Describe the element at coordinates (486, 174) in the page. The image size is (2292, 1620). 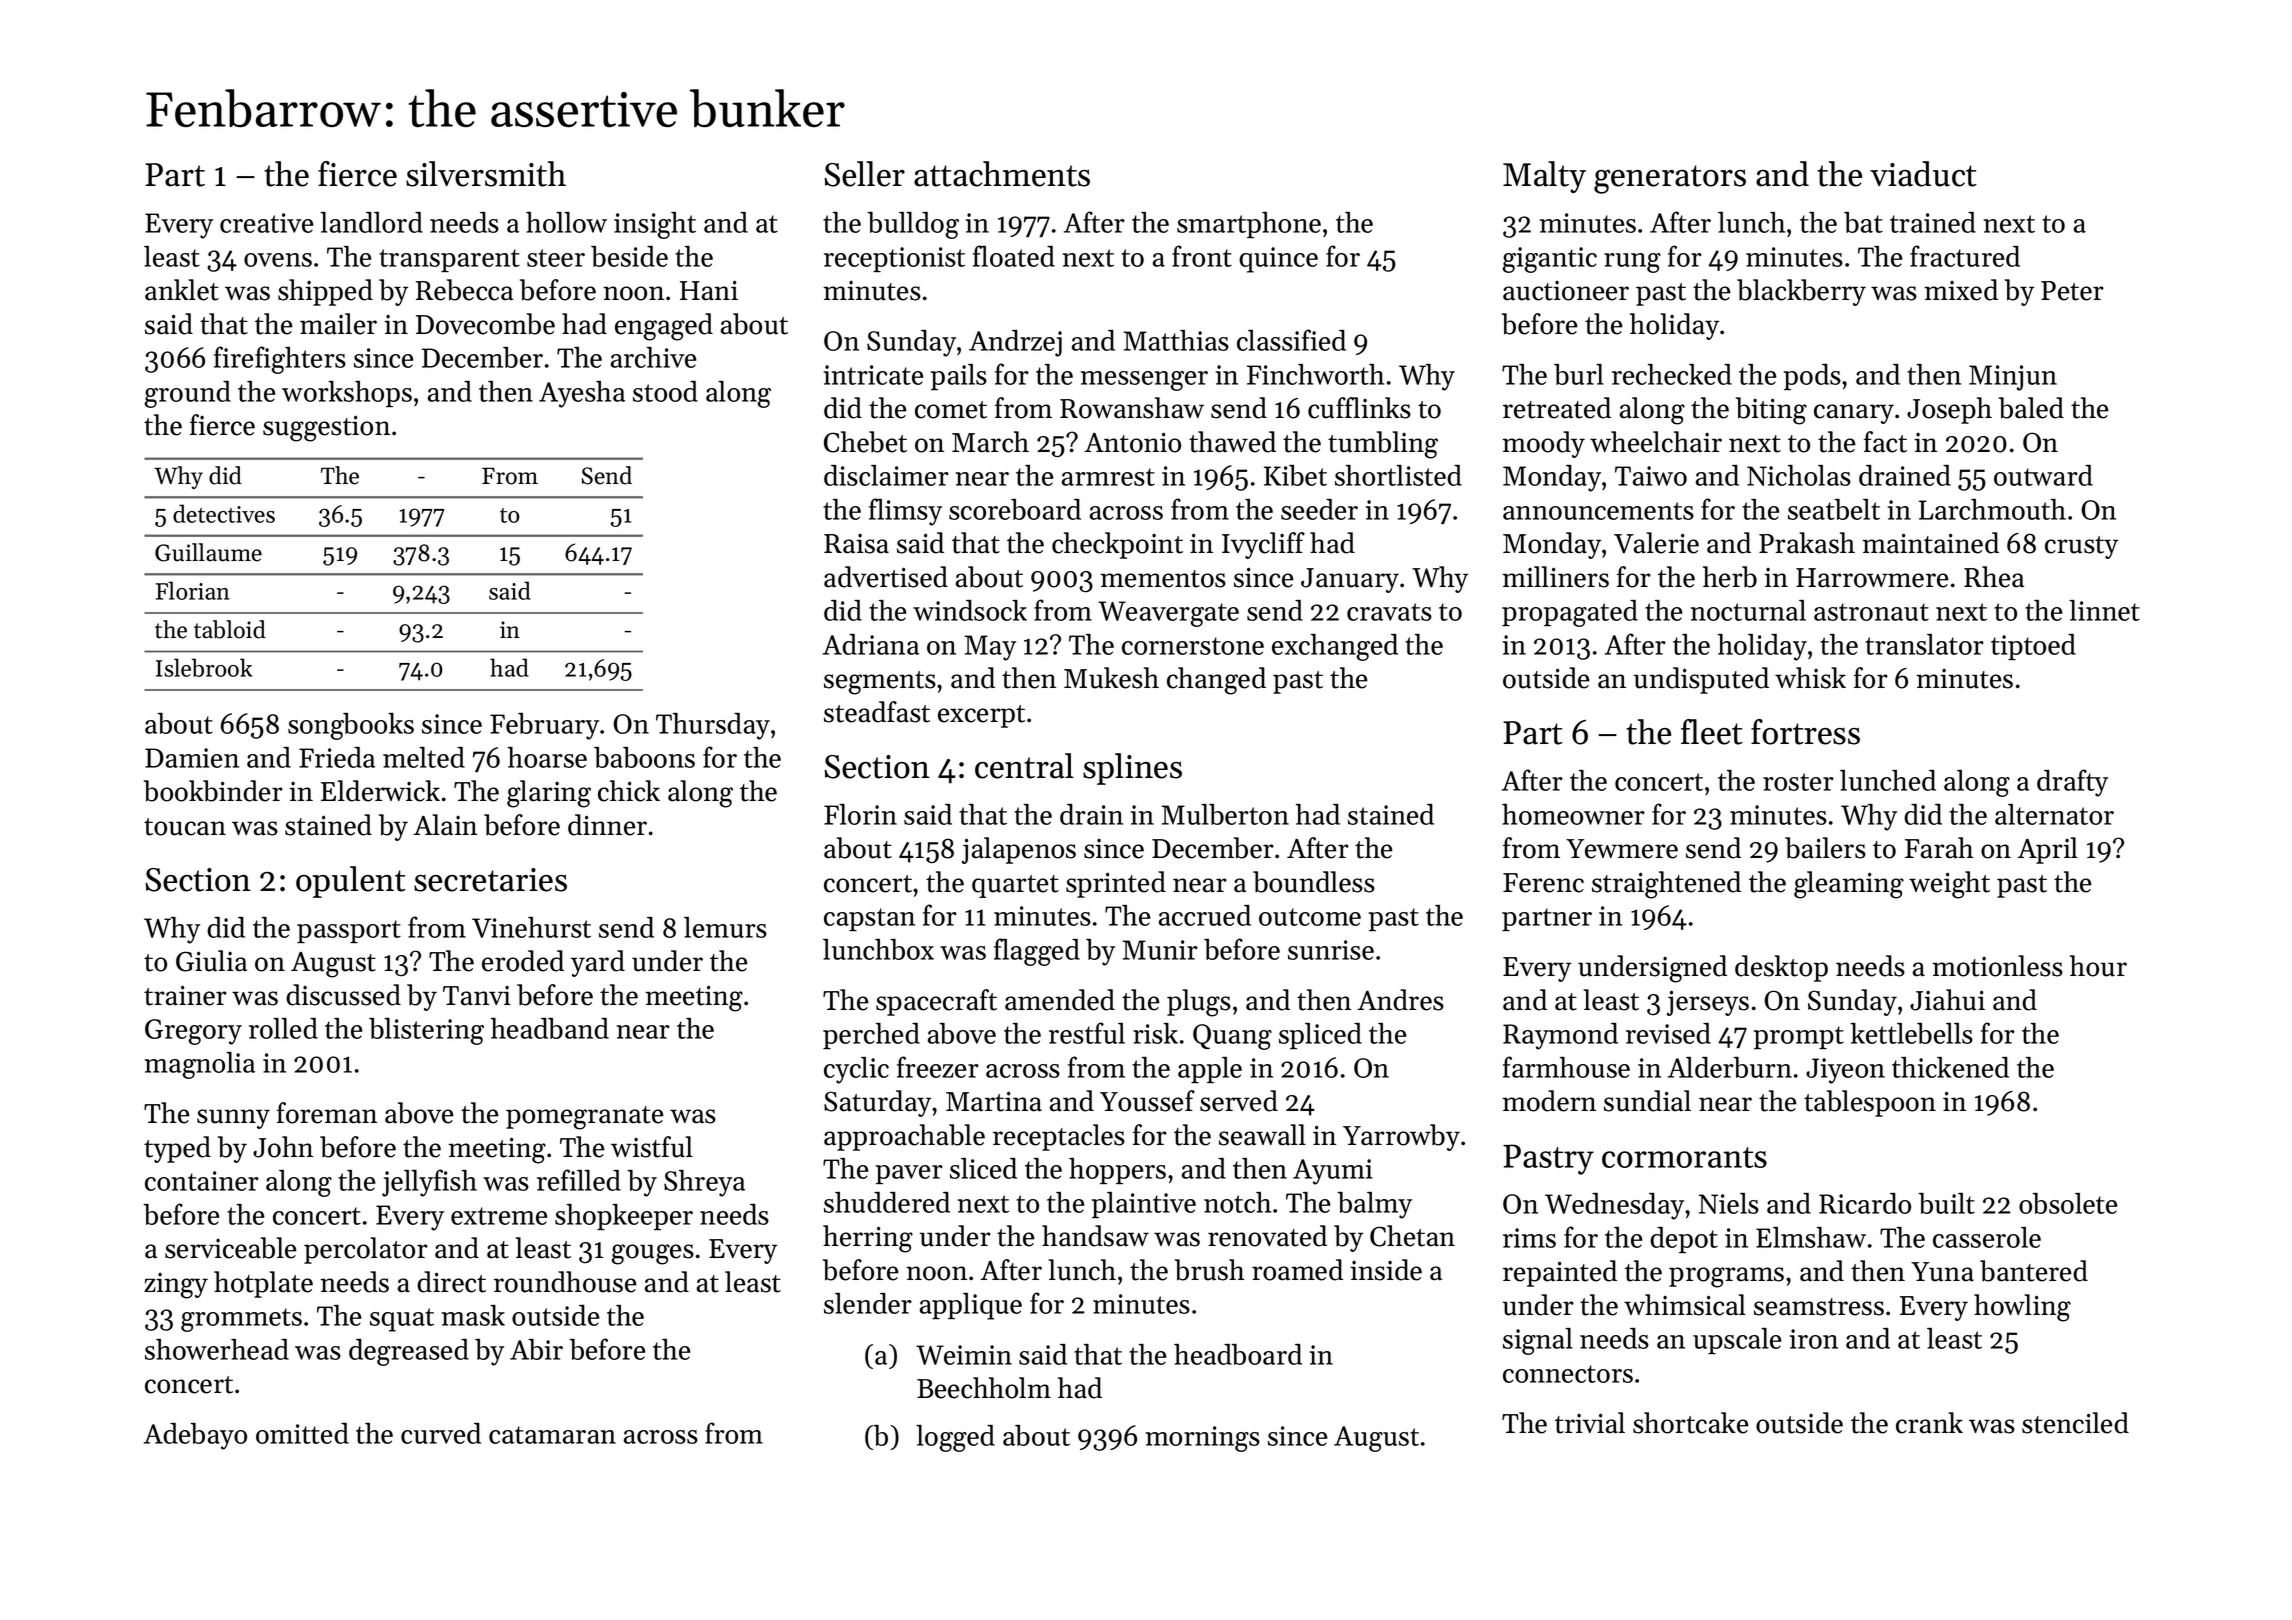
I see `silversmith` at that location.
